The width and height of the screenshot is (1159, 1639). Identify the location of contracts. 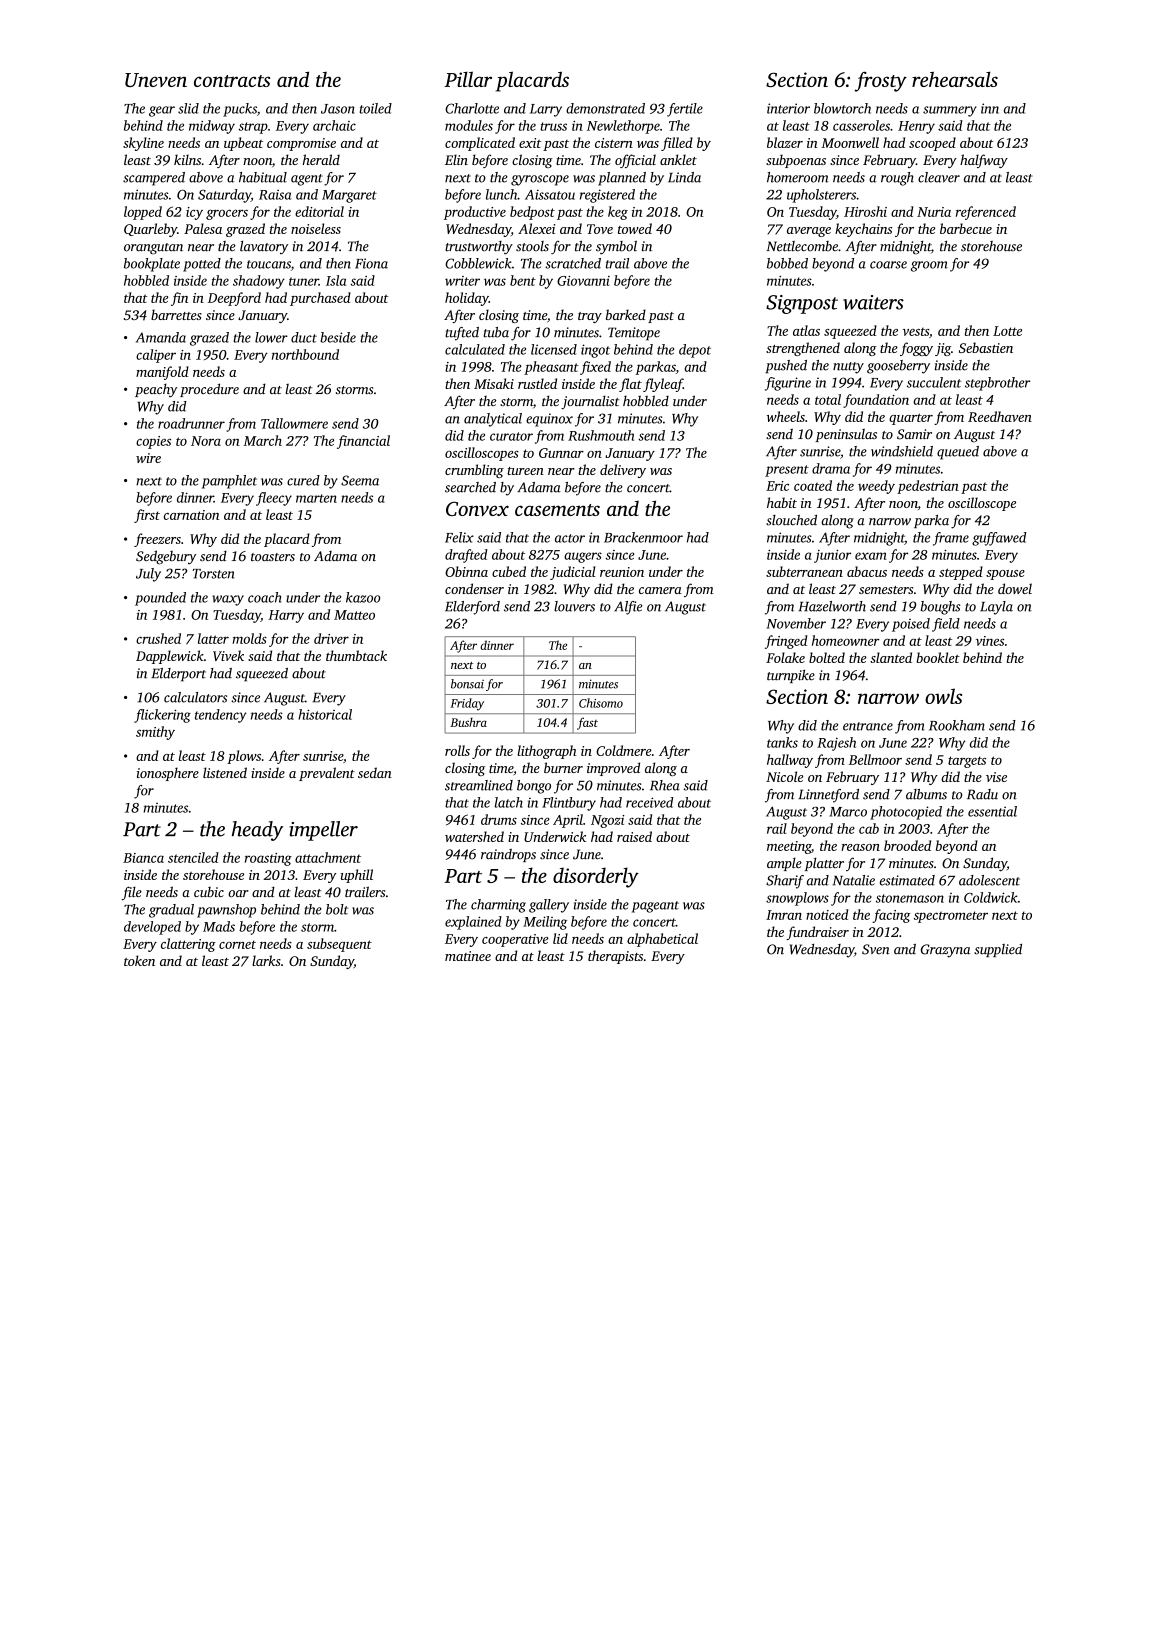
(232, 81).
